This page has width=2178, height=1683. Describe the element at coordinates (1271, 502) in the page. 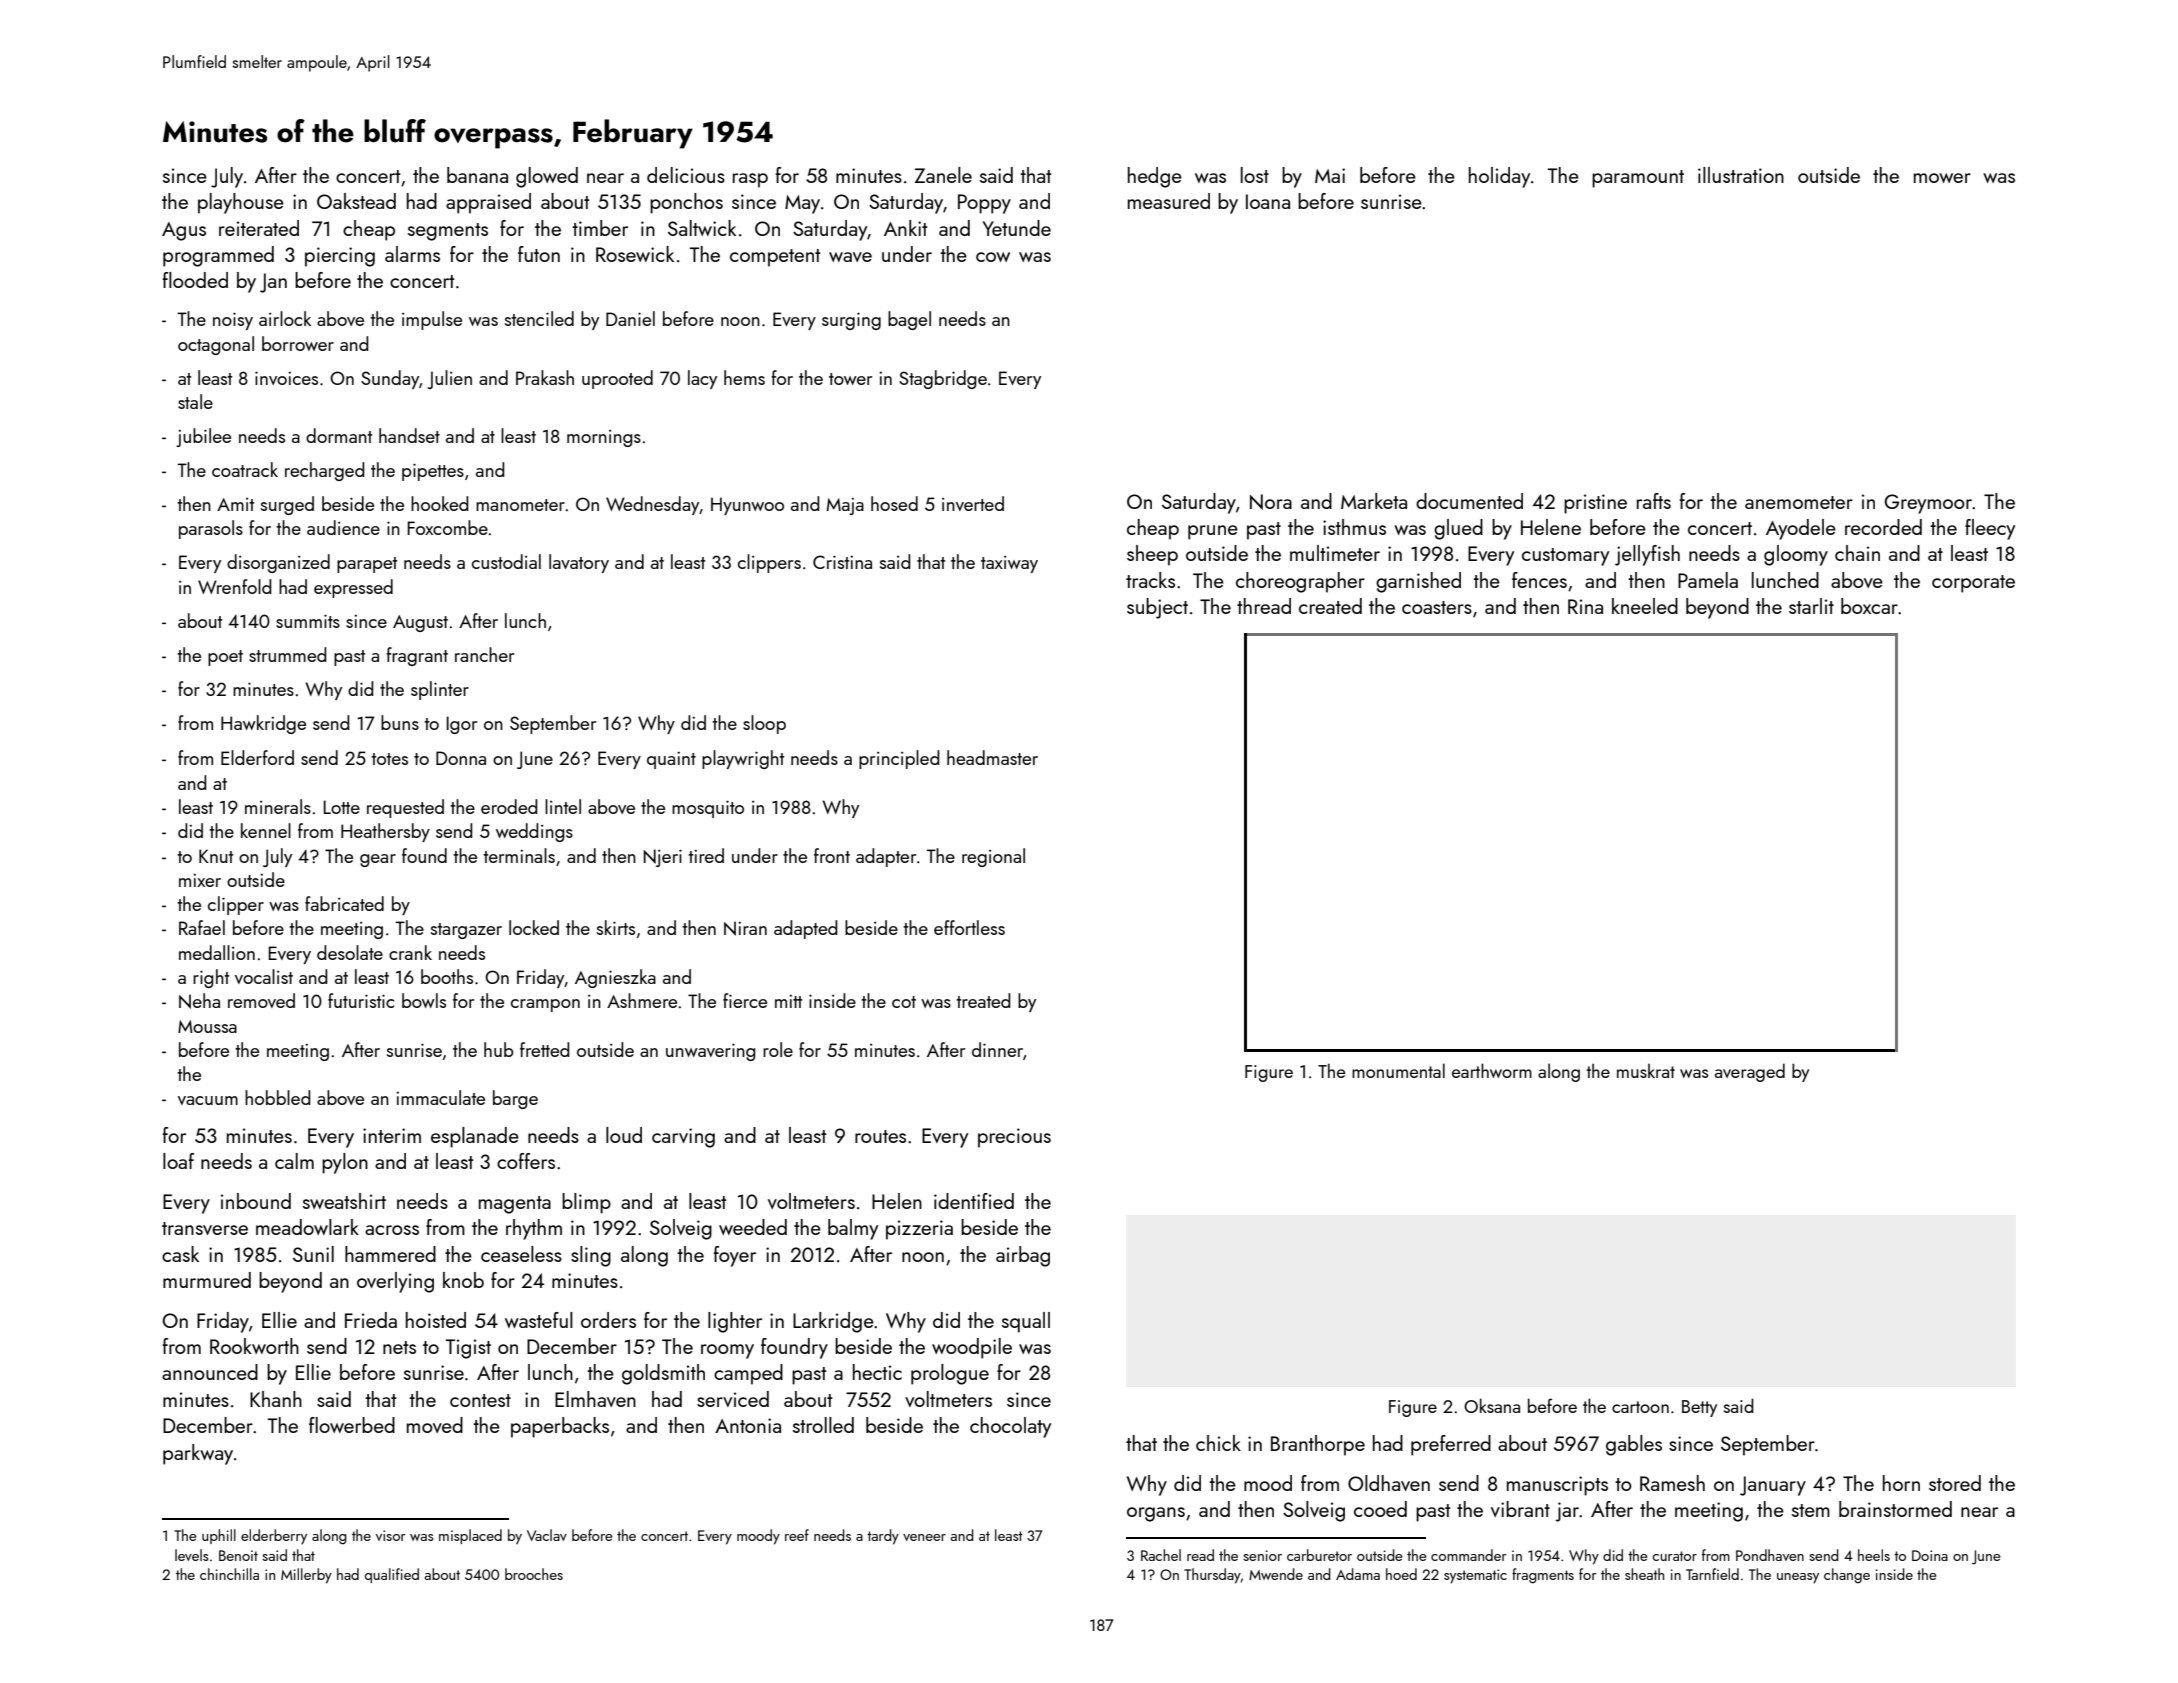

I see `Nora` at that location.
